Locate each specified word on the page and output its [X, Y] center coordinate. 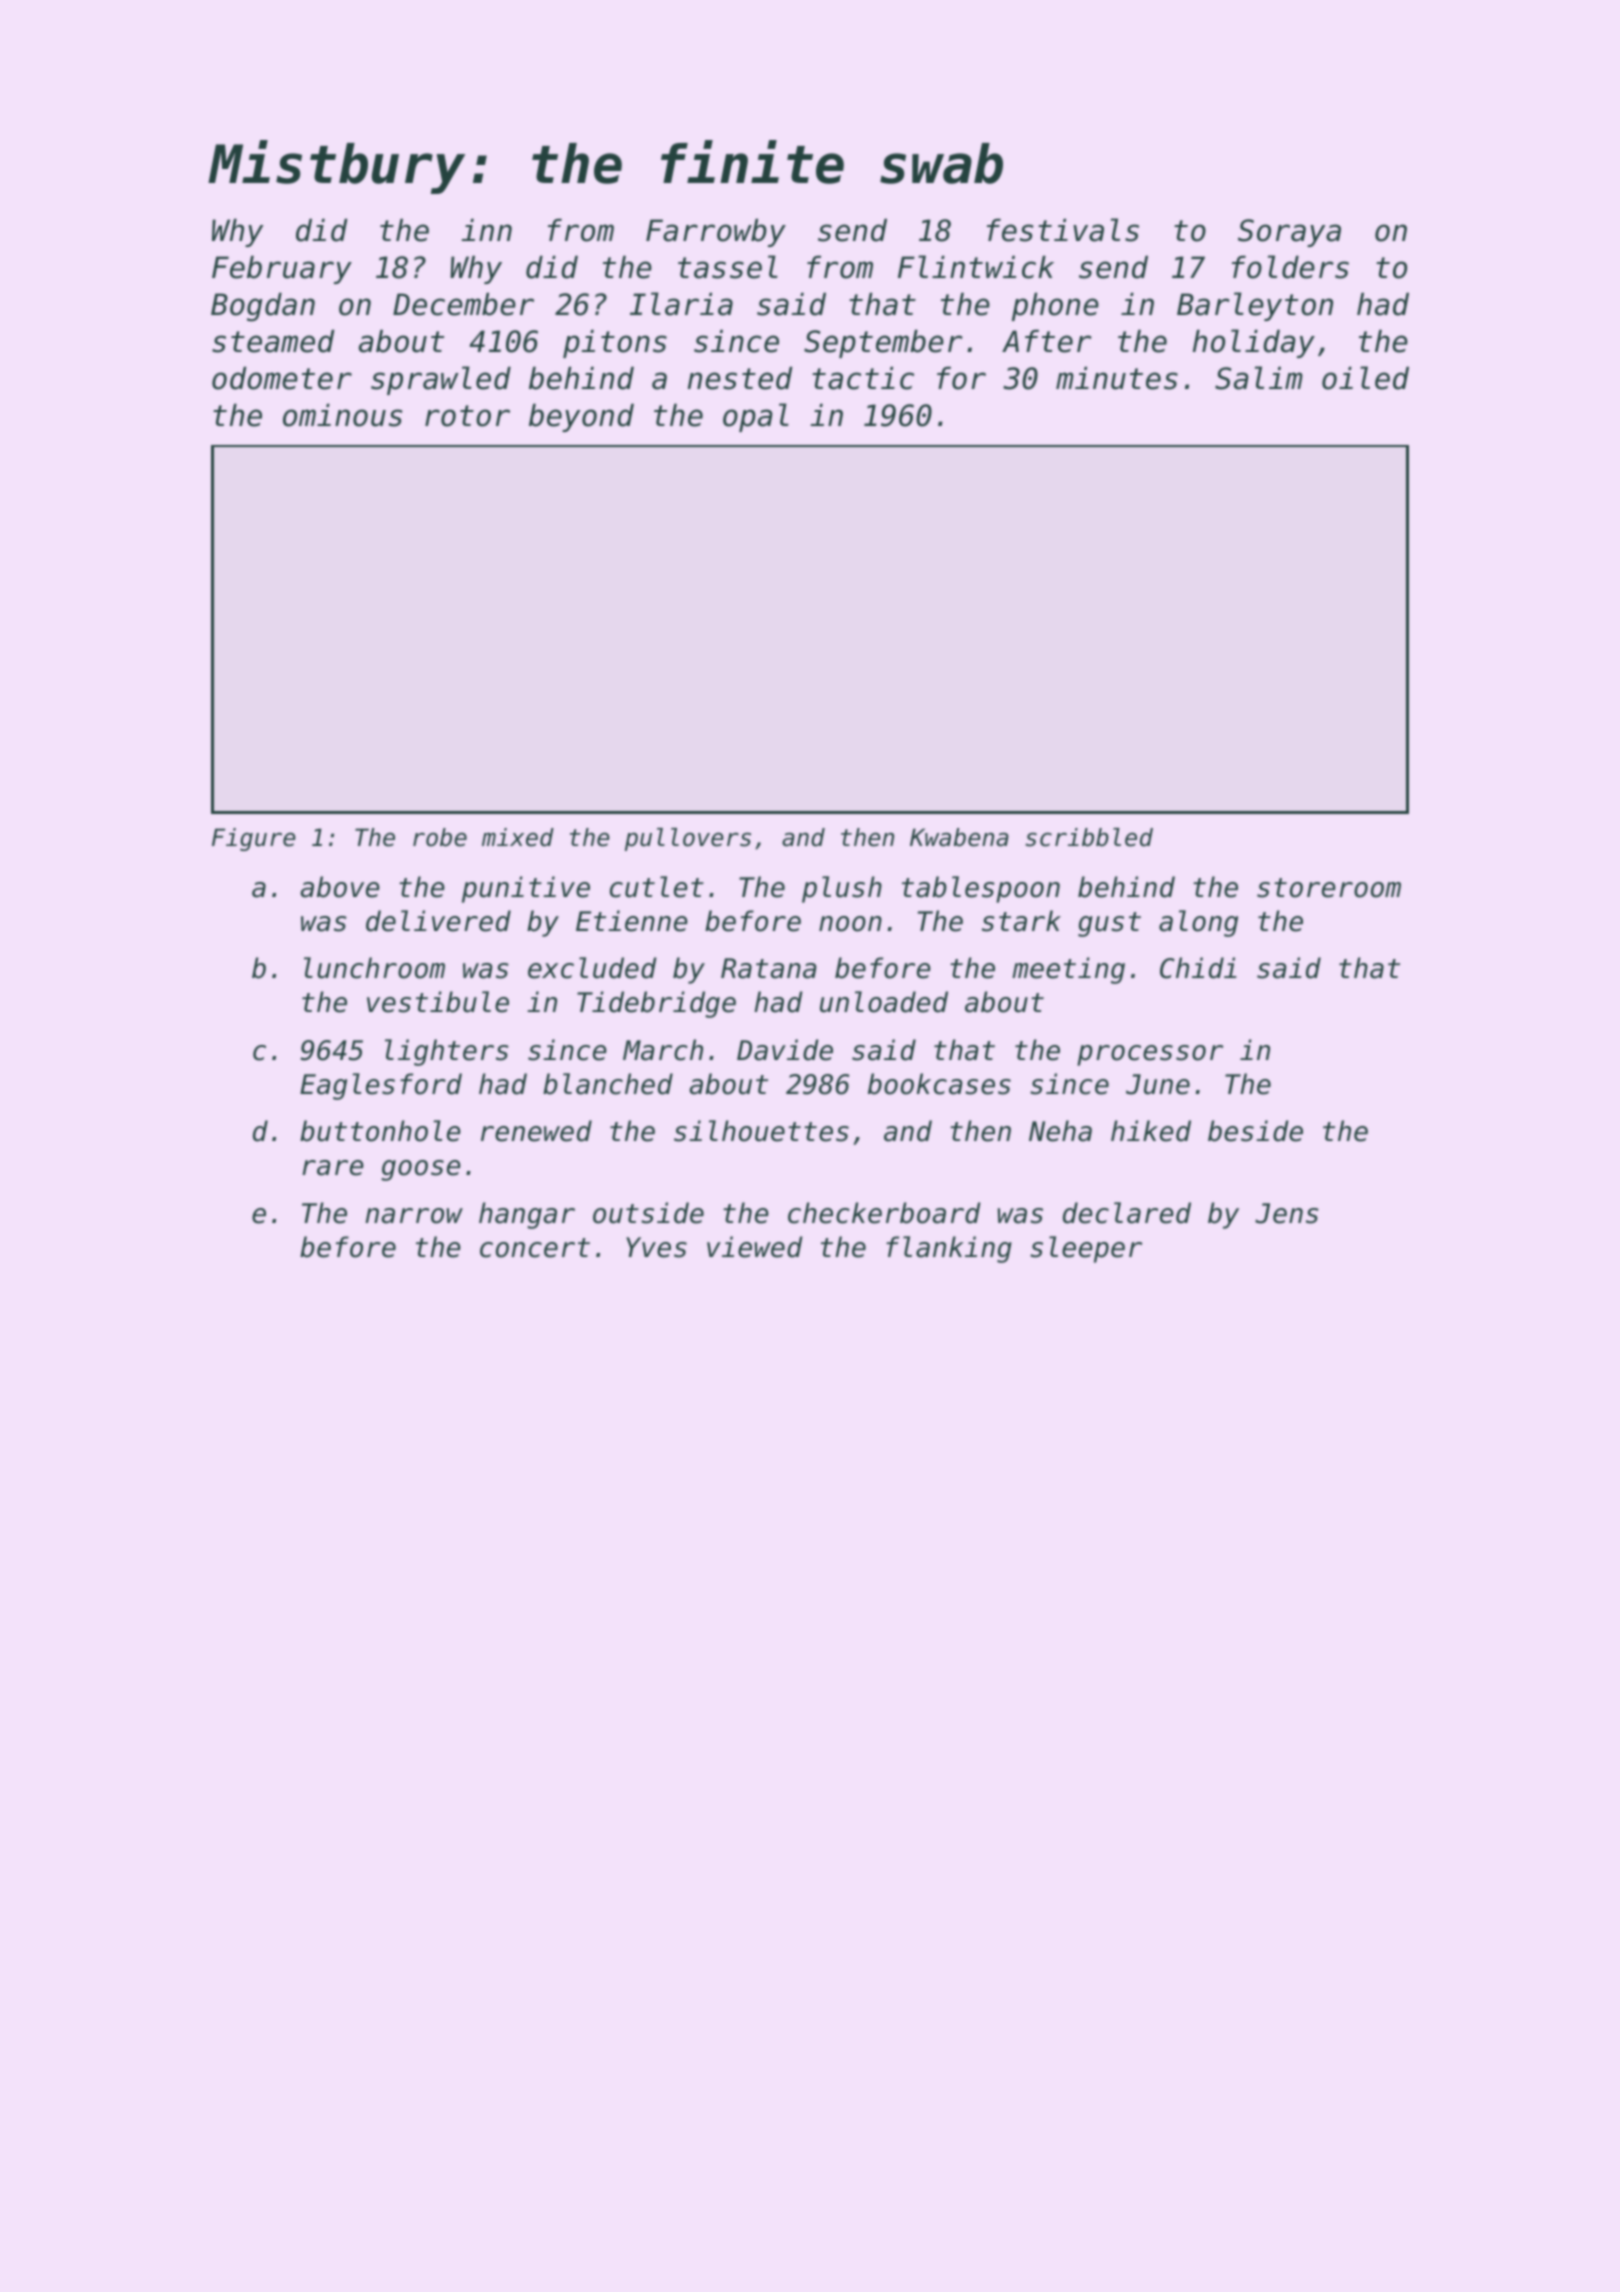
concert [535, 1248]
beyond [581, 418]
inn [486, 230]
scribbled [1089, 837]
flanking [949, 1249]
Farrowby [716, 233]
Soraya [1289, 233]
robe [440, 837]
